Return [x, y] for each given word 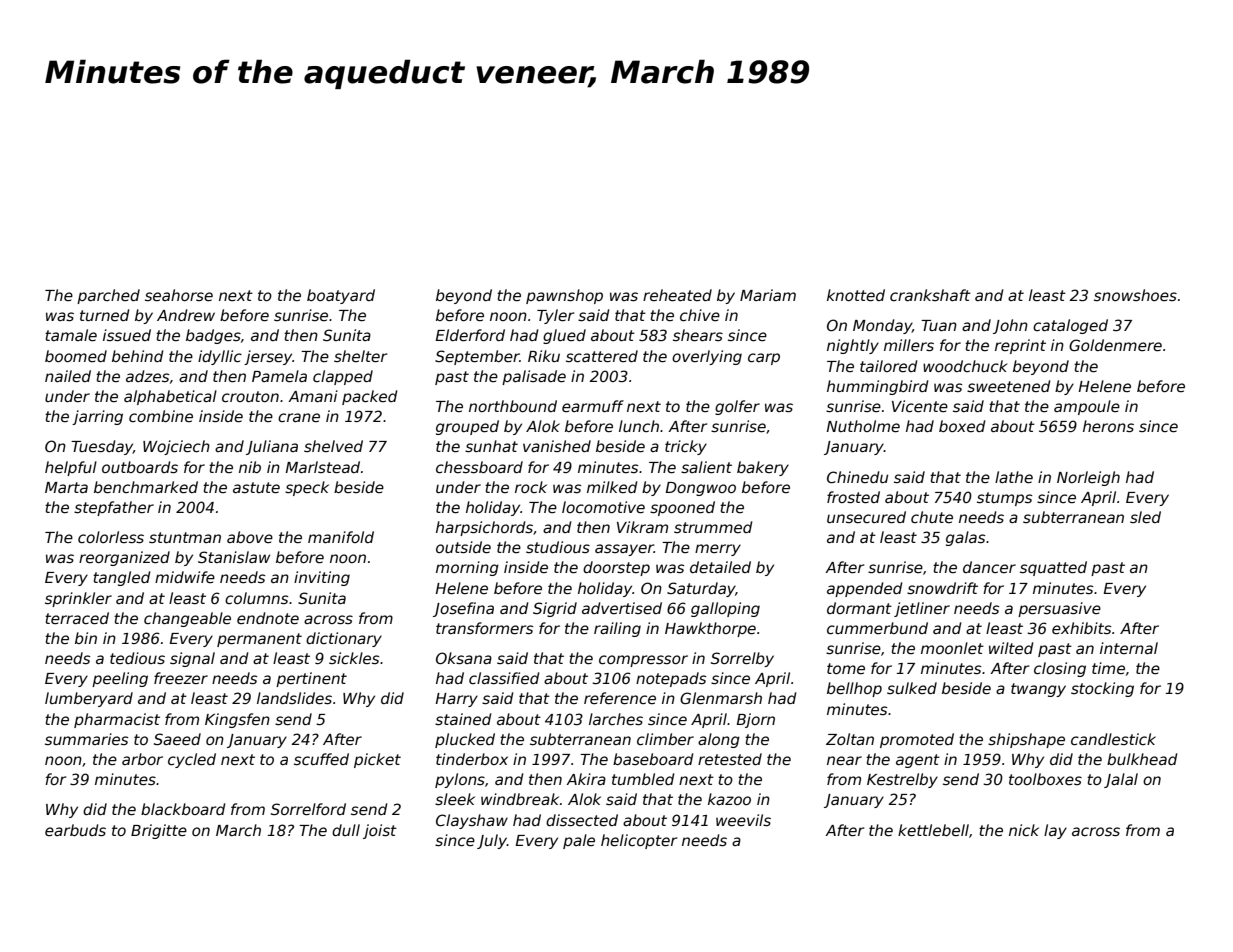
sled [1145, 517]
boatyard [341, 296]
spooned [682, 508]
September [477, 357]
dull [346, 830]
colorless [111, 537]
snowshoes [1135, 295]
